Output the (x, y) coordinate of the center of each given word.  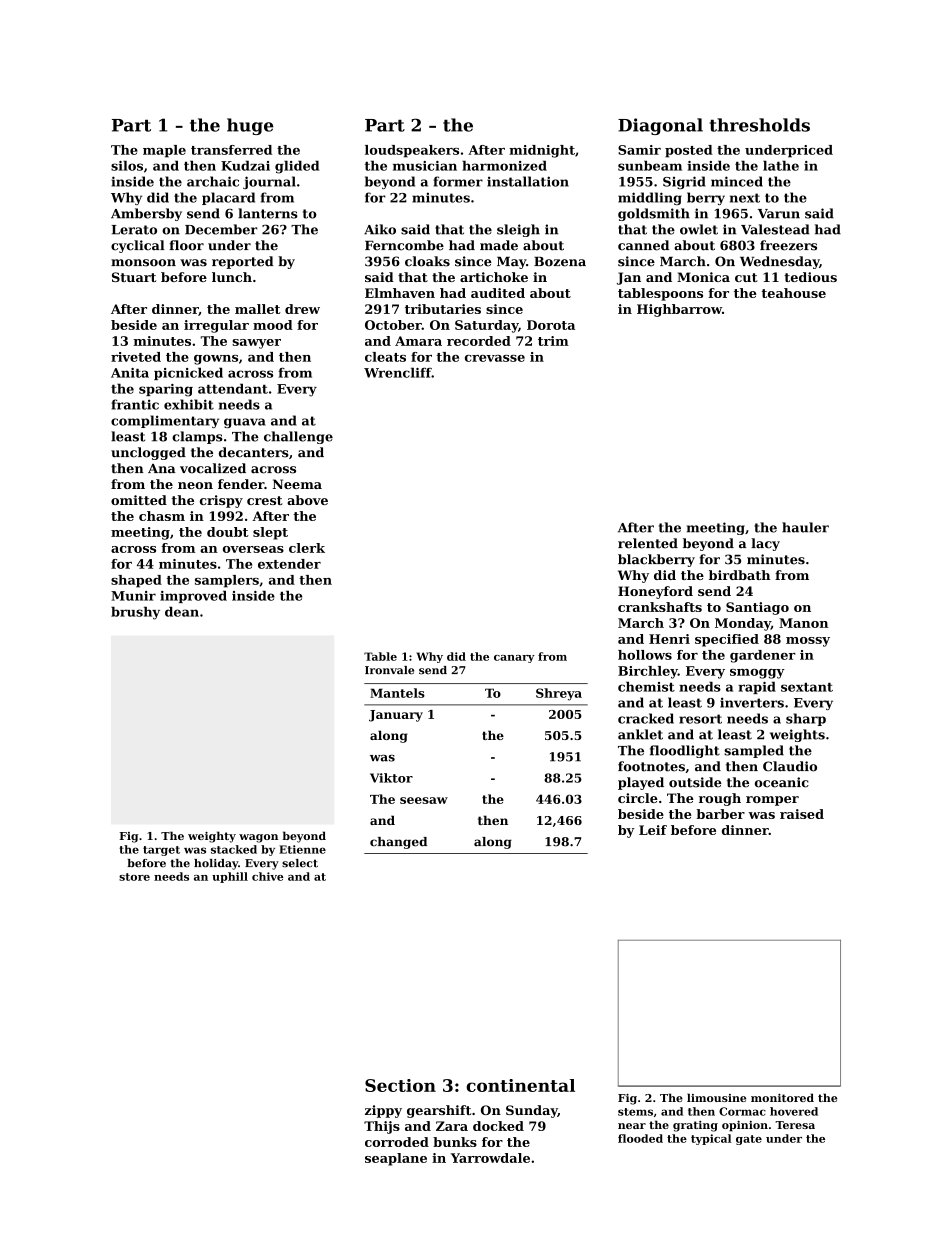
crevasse (495, 358)
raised (802, 814)
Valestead (775, 229)
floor (186, 245)
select (300, 863)
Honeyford (655, 592)
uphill (230, 877)
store (134, 877)
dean (182, 611)
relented (648, 543)
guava (244, 423)
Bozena (560, 262)
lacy (765, 544)
